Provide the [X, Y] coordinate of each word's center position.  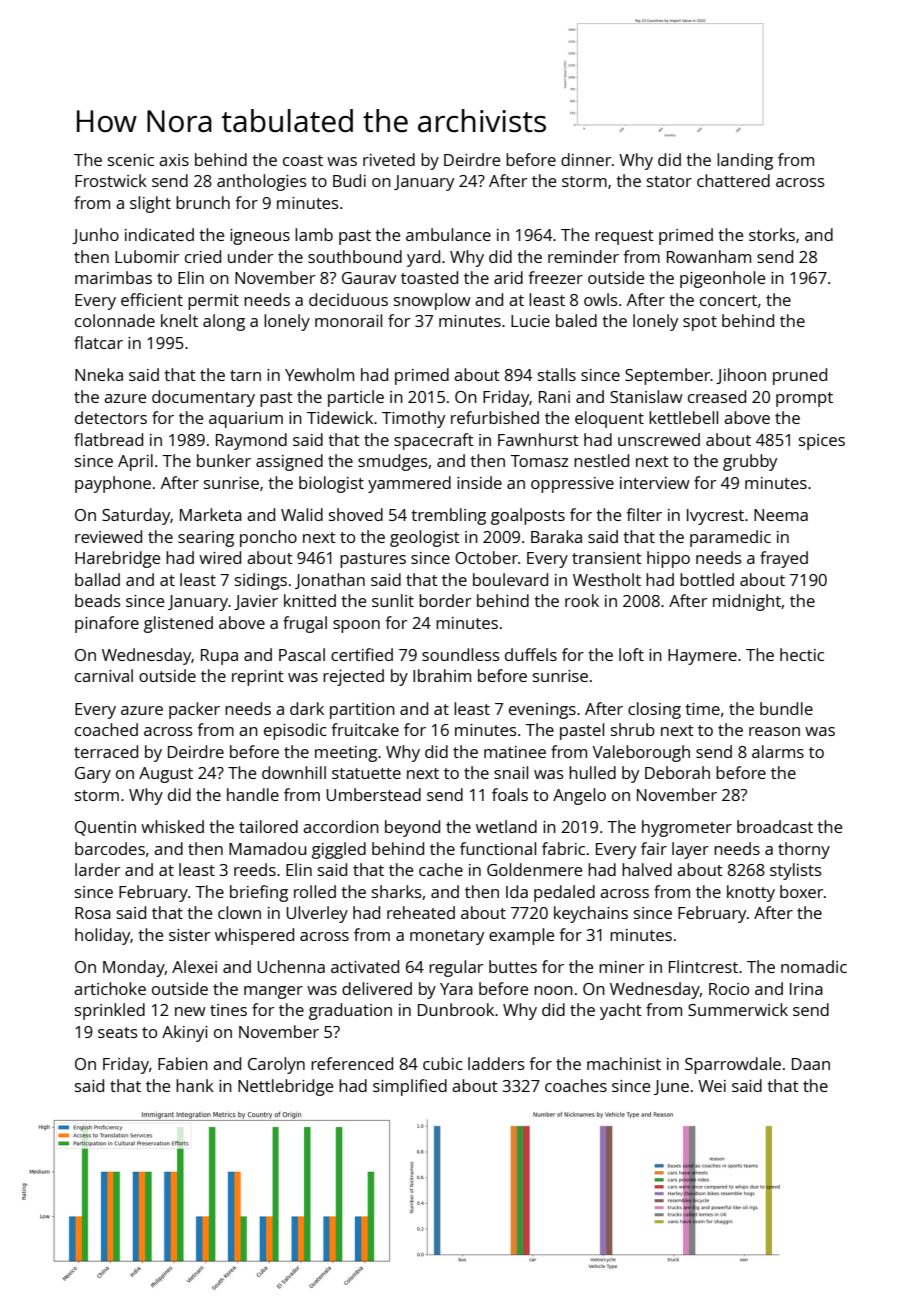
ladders [496, 1063]
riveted [389, 159]
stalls [557, 374]
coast [303, 160]
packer [194, 710]
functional [498, 848]
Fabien [183, 1063]
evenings [542, 711]
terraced [106, 751]
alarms [778, 751]
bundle [786, 708]
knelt [179, 320]
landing [745, 161]
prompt [804, 399]
